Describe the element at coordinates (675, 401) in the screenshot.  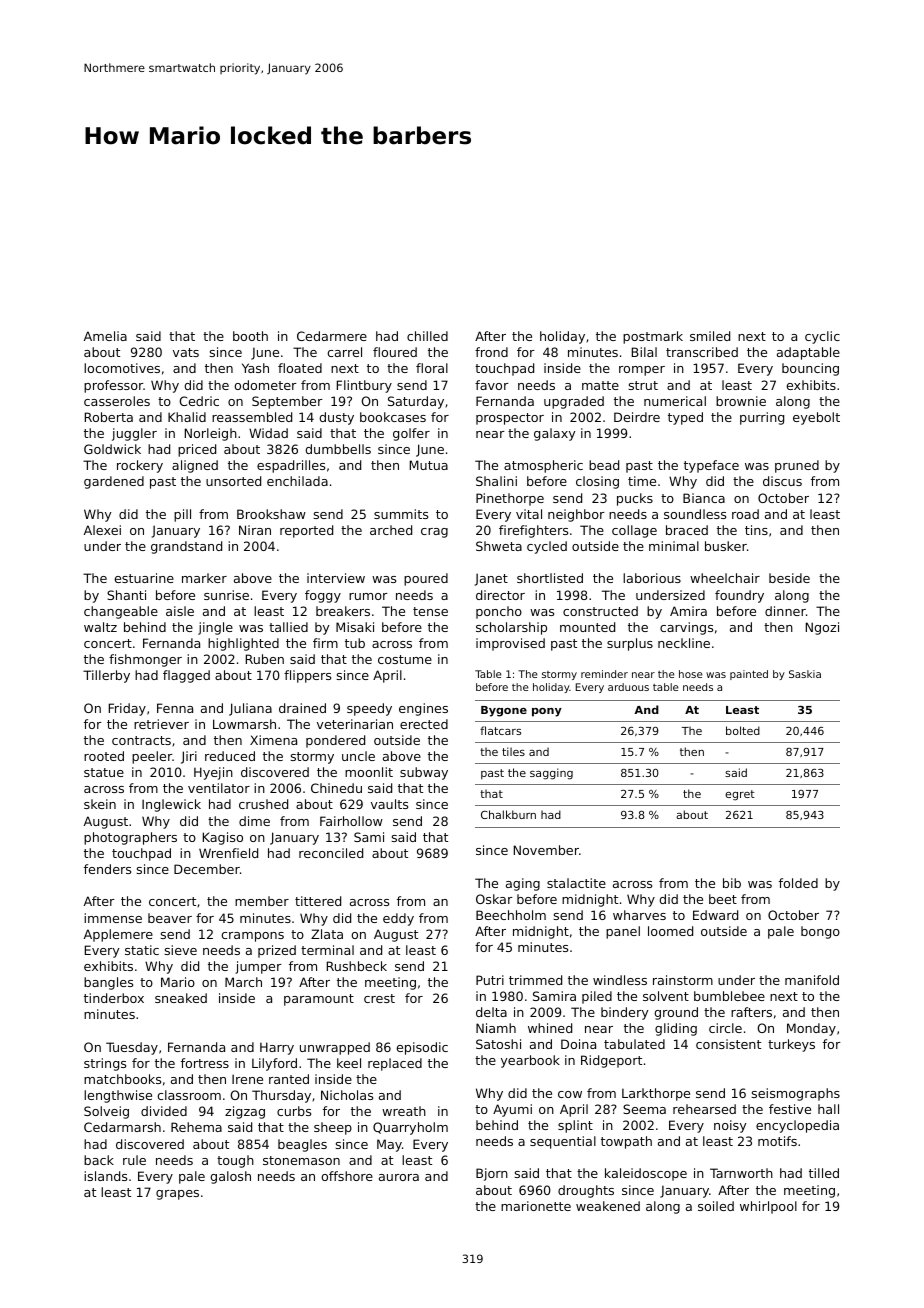
I see `numerical` at that location.
